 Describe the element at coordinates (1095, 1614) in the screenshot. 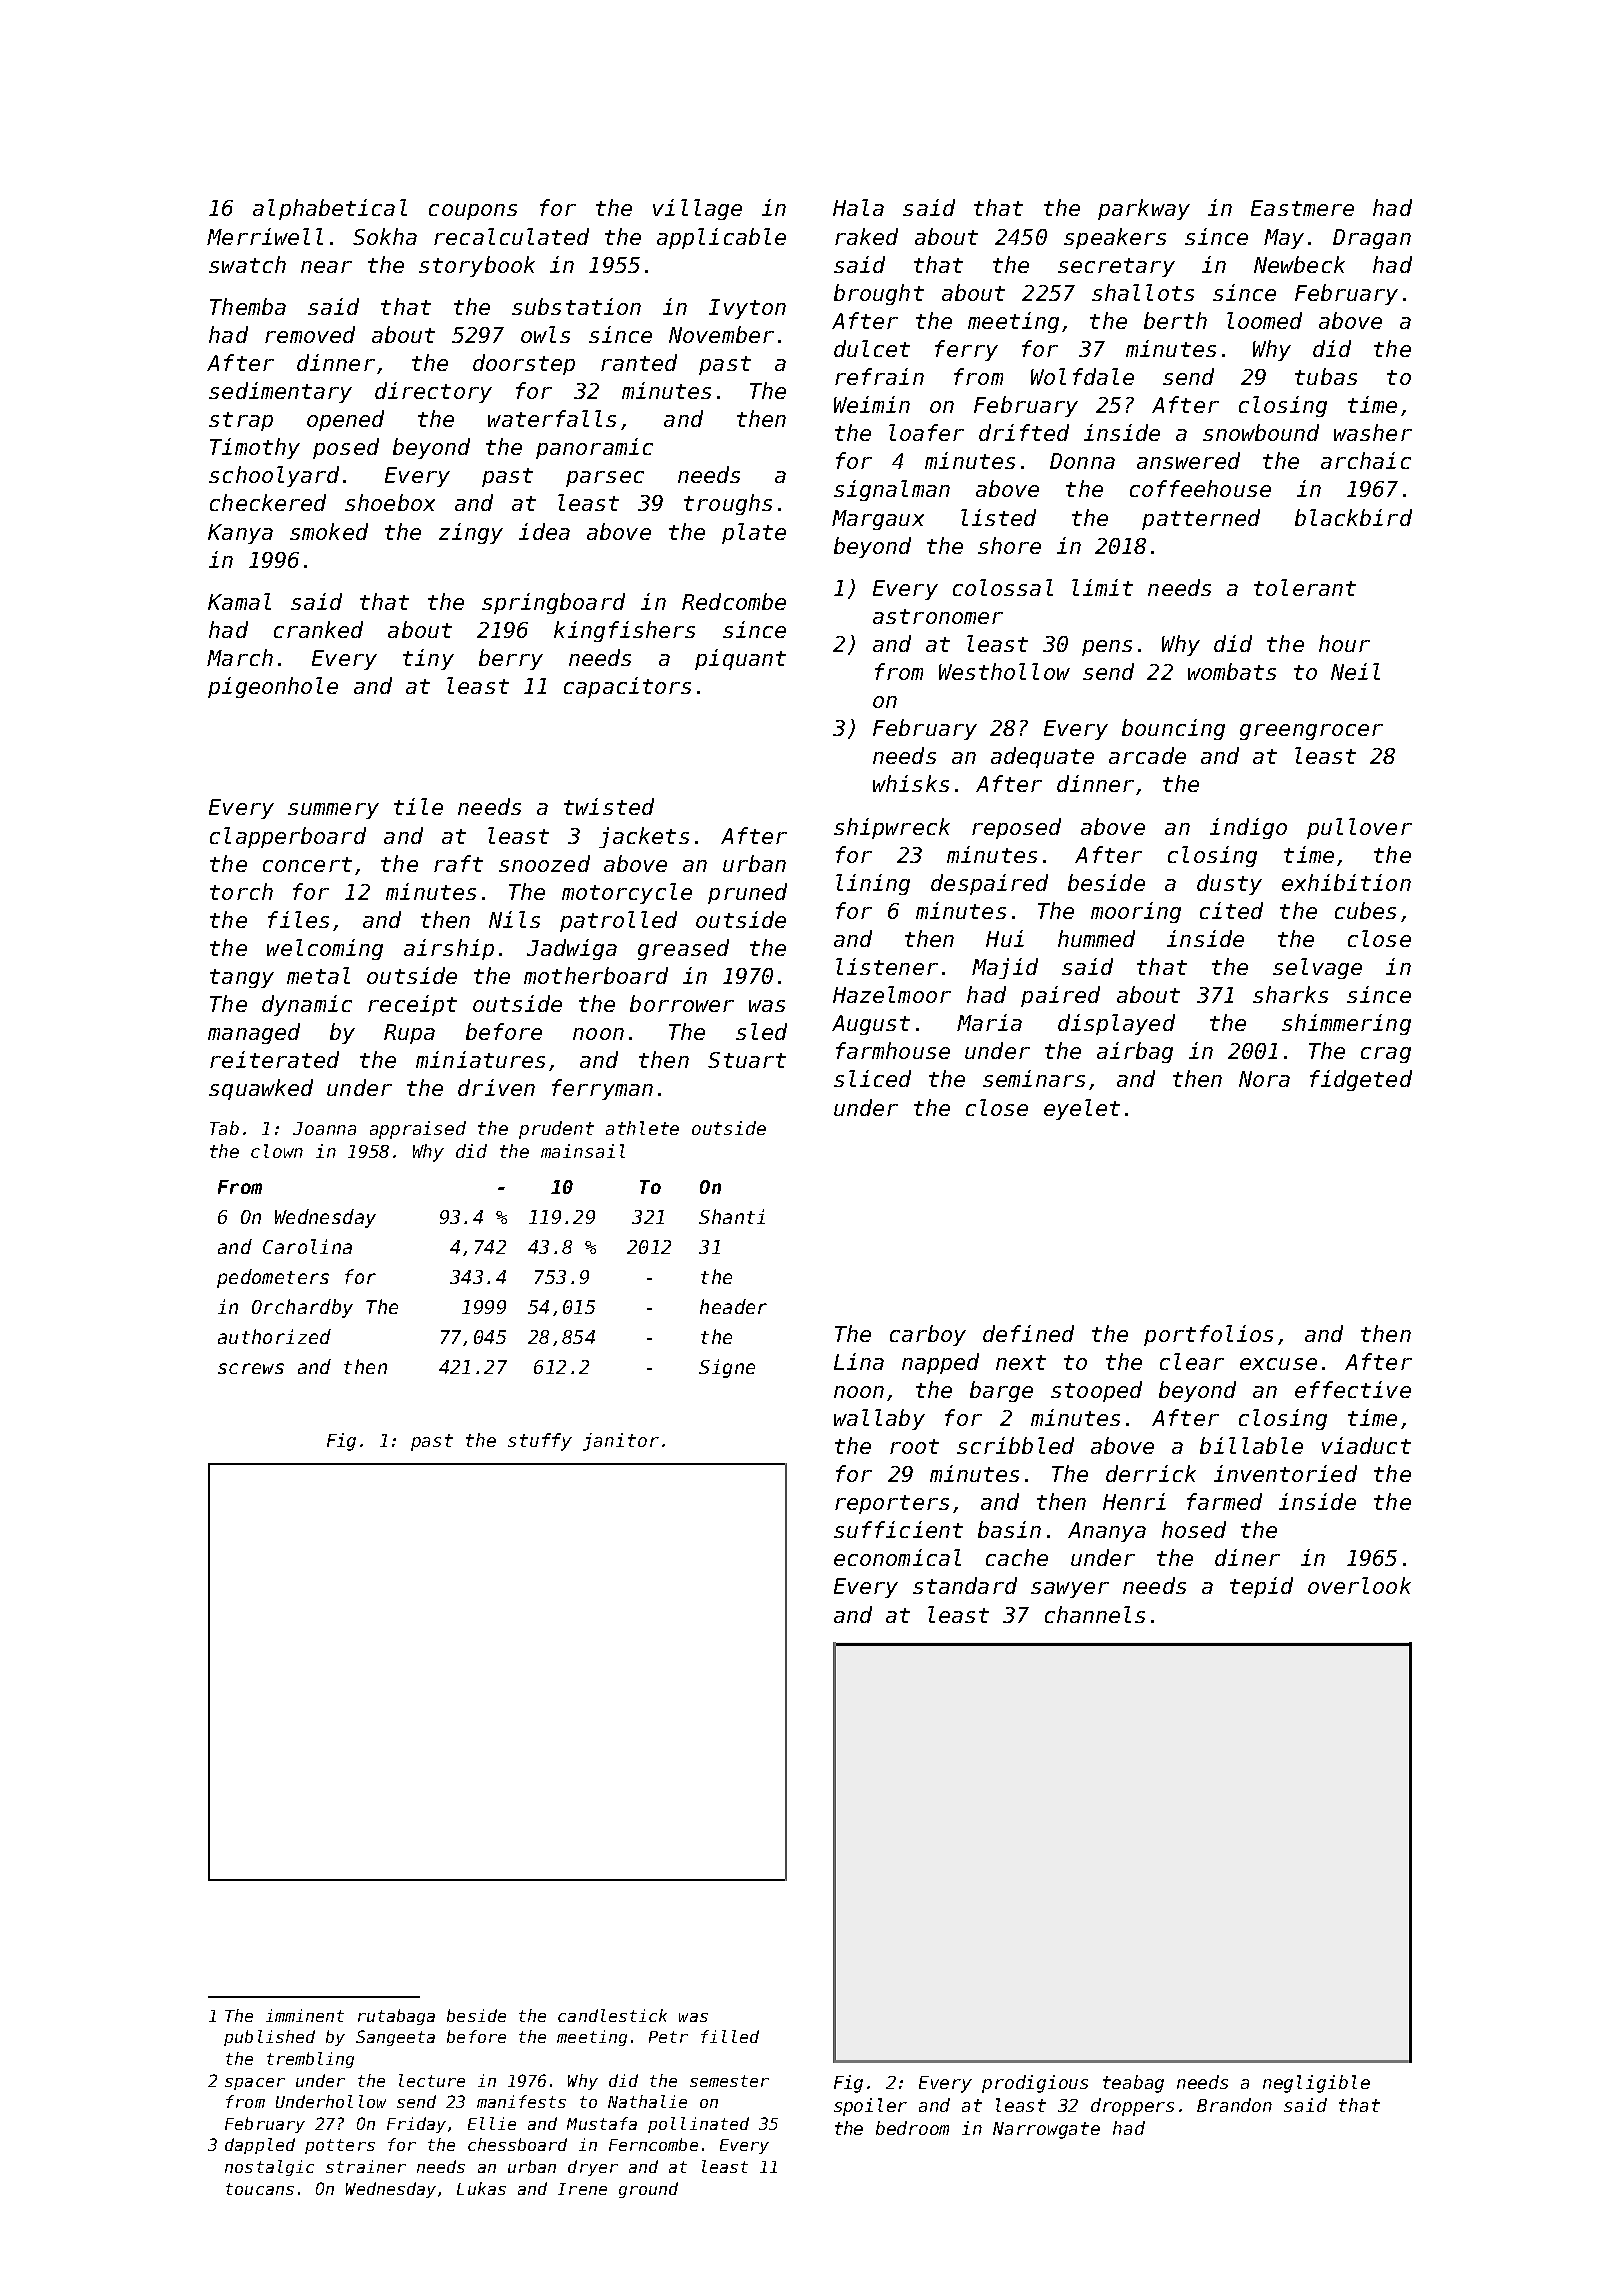

I see `channels` at that location.
